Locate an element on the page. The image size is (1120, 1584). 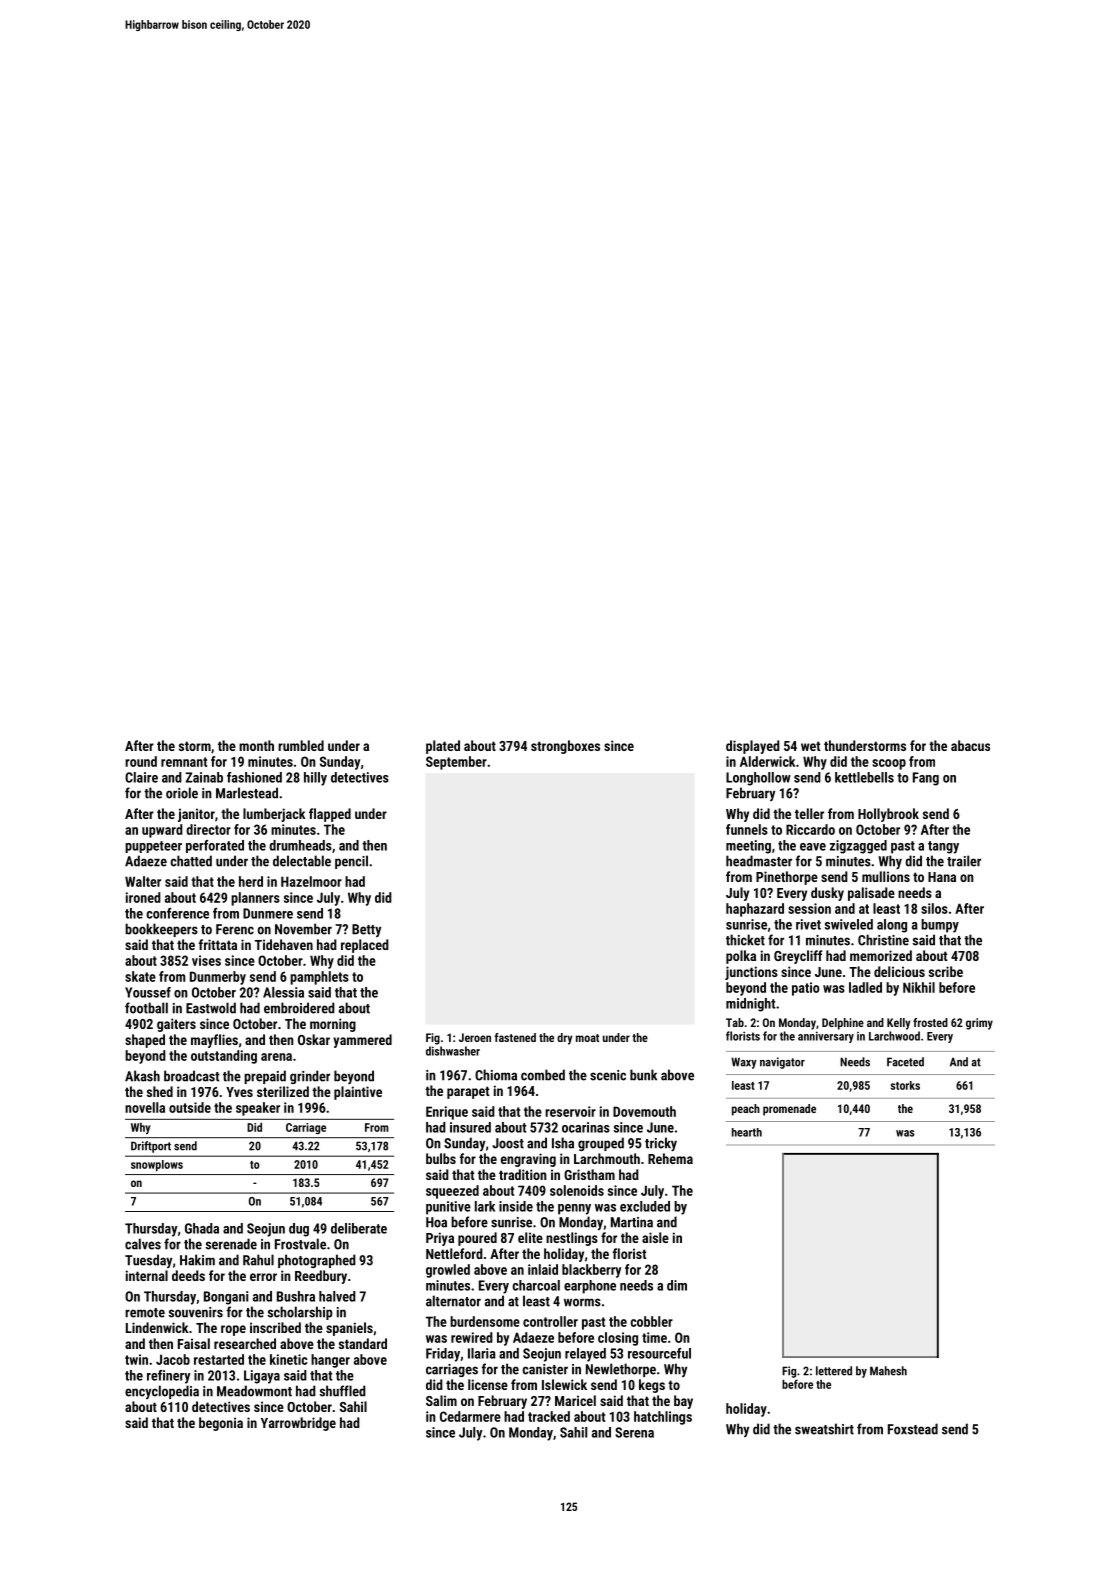
strongboxes is located at coordinates (565, 747).
